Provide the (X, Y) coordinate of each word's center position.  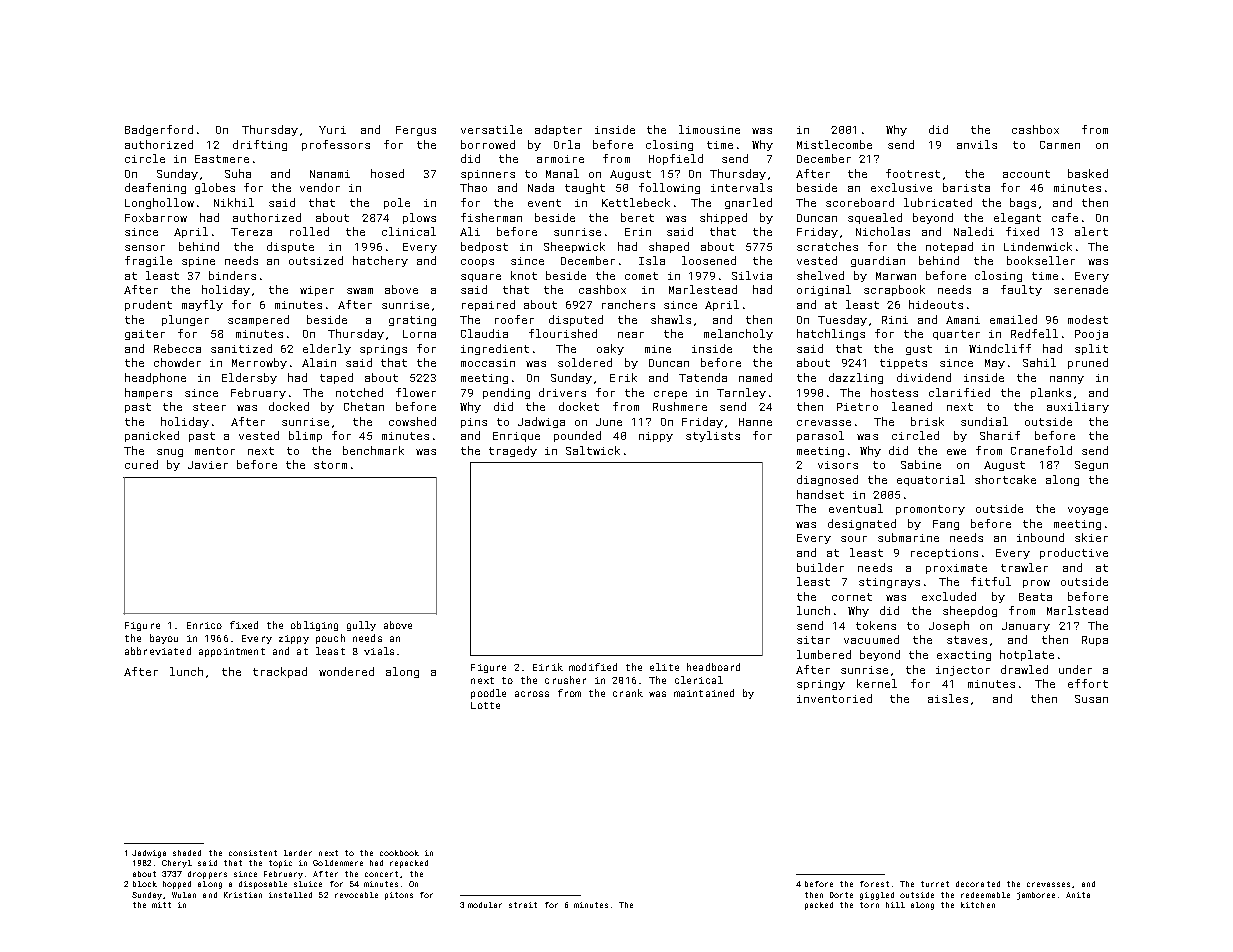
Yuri (332, 130)
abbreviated (158, 651)
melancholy (738, 334)
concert (381, 874)
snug (170, 453)
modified (593, 667)
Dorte (841, 895)
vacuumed (871, 639)
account (1026, 174)
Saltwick (593, 450)
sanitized (241, 348)
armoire (560, 159)
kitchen (978, 905)
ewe (956, 452)
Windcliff (1000, 348)
